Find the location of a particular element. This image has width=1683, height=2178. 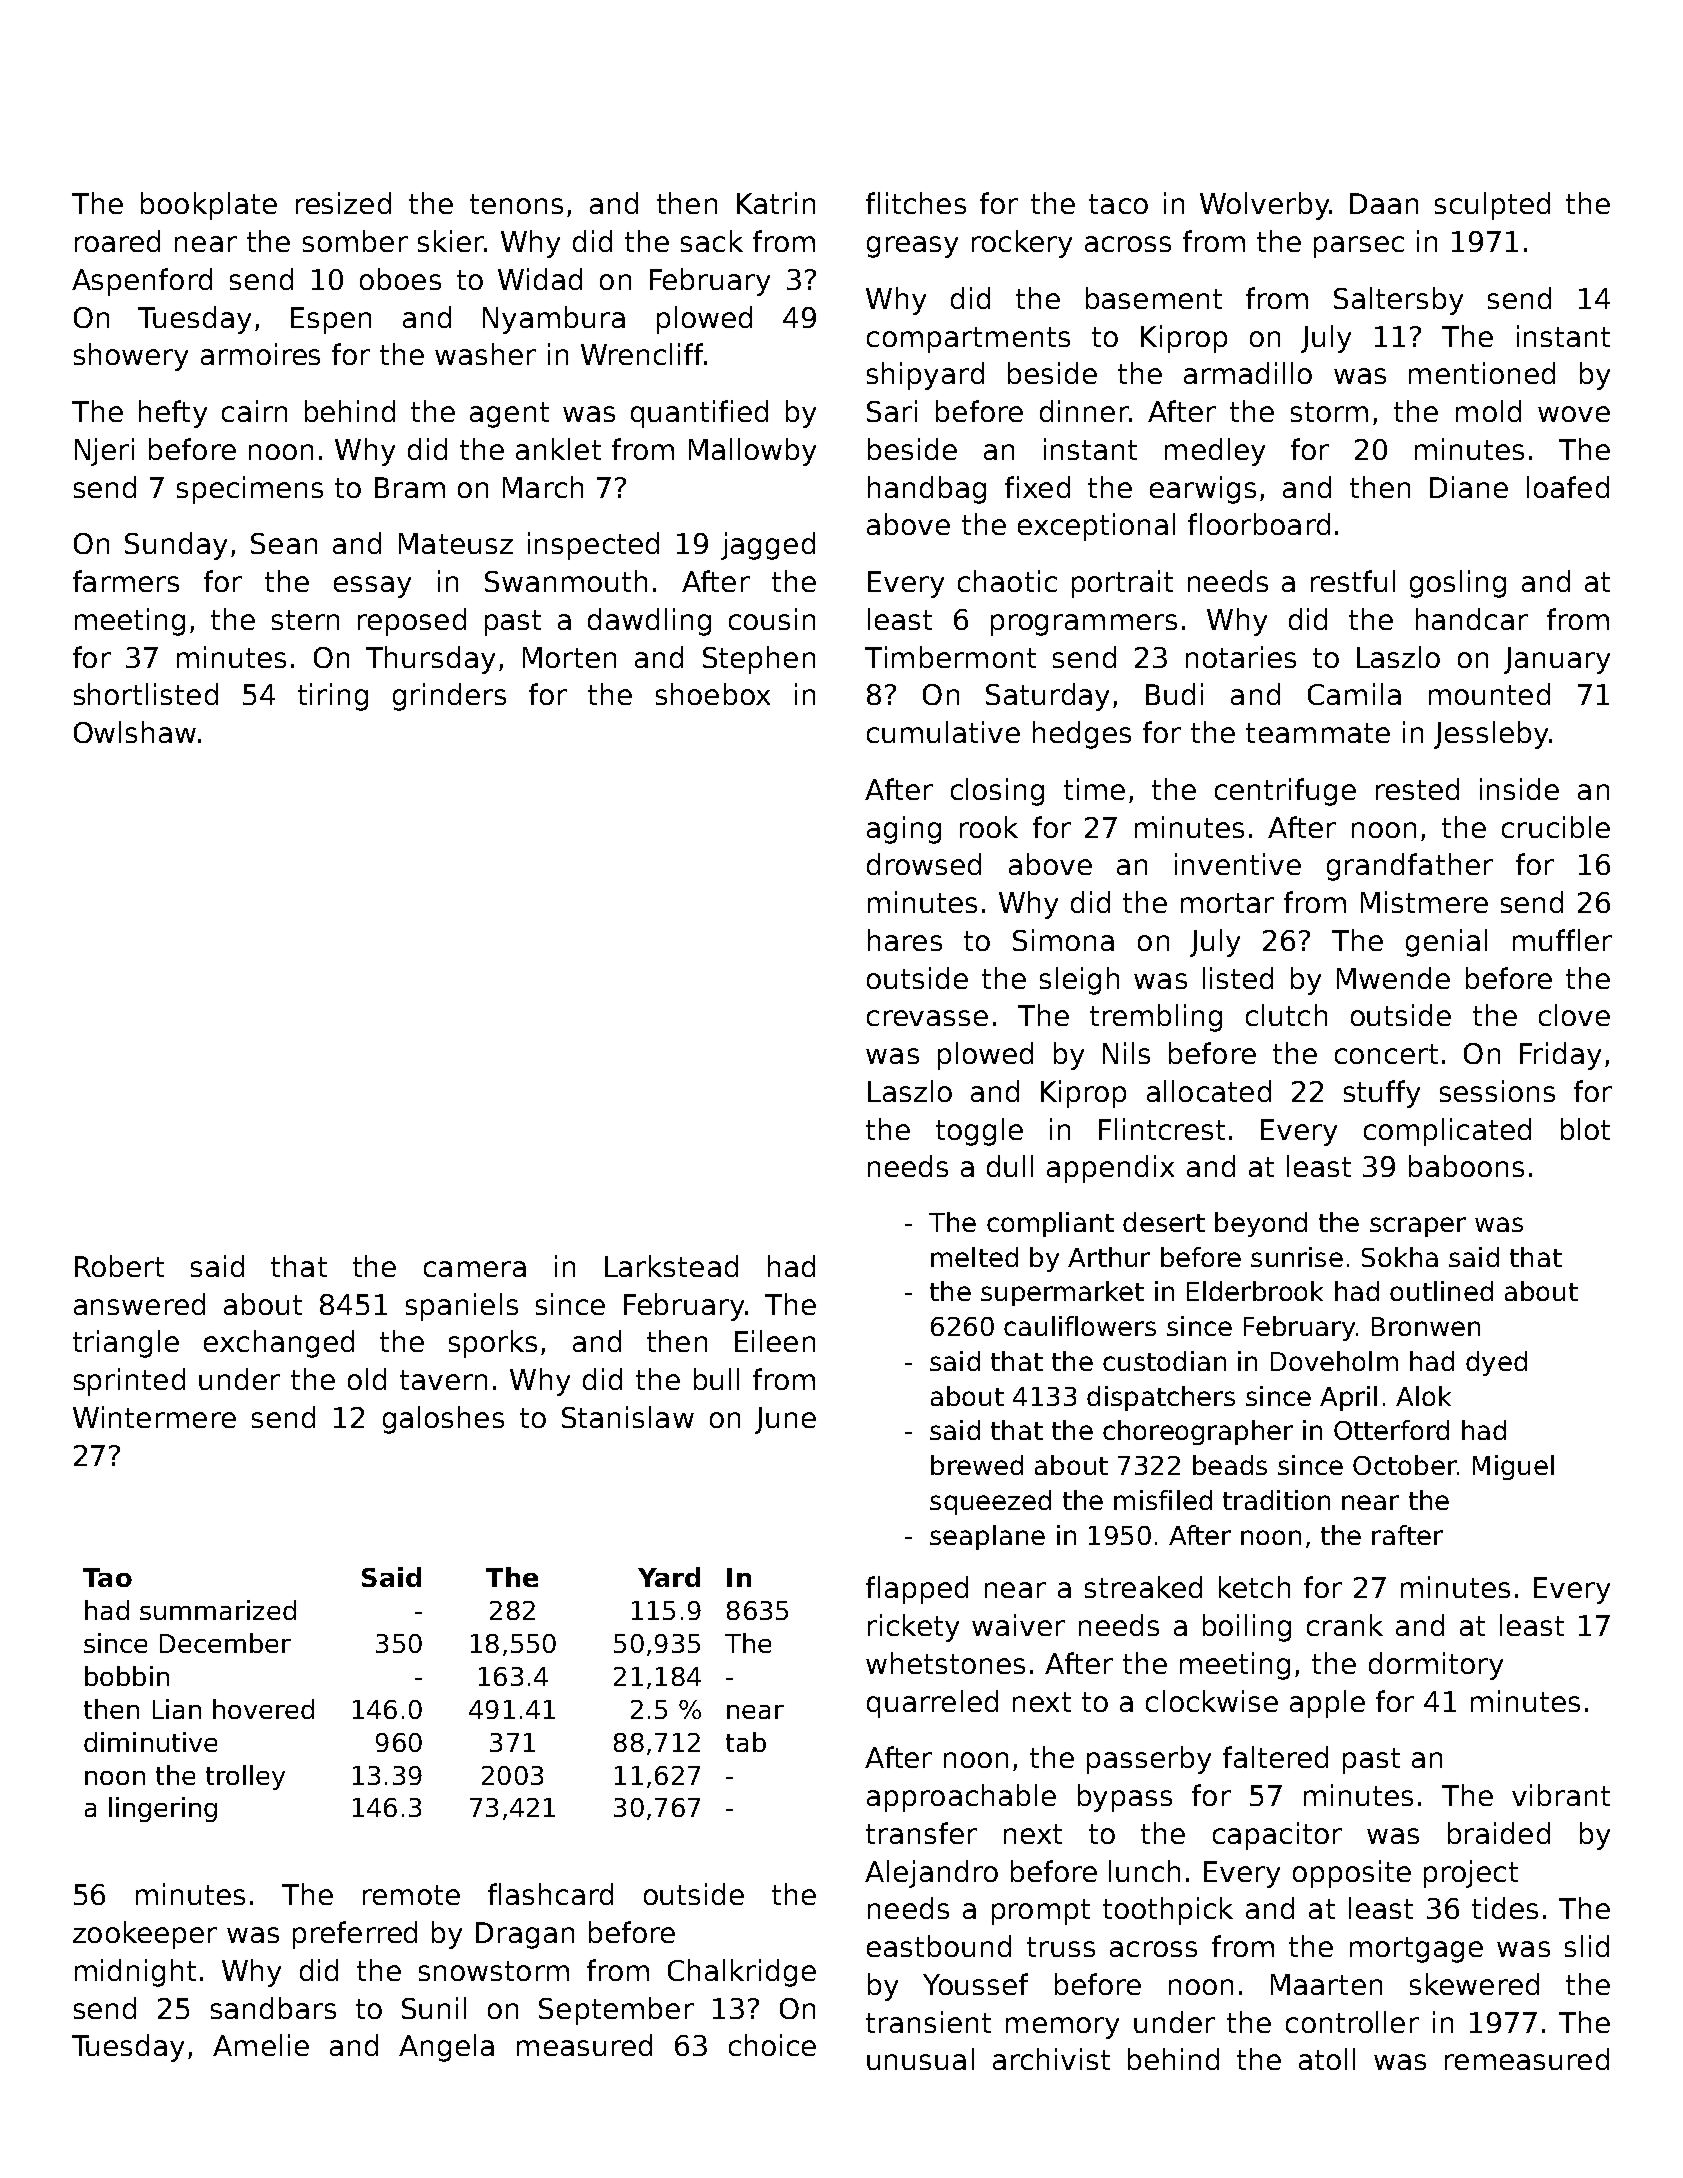

choice is located at coordinates (772, 2045).
